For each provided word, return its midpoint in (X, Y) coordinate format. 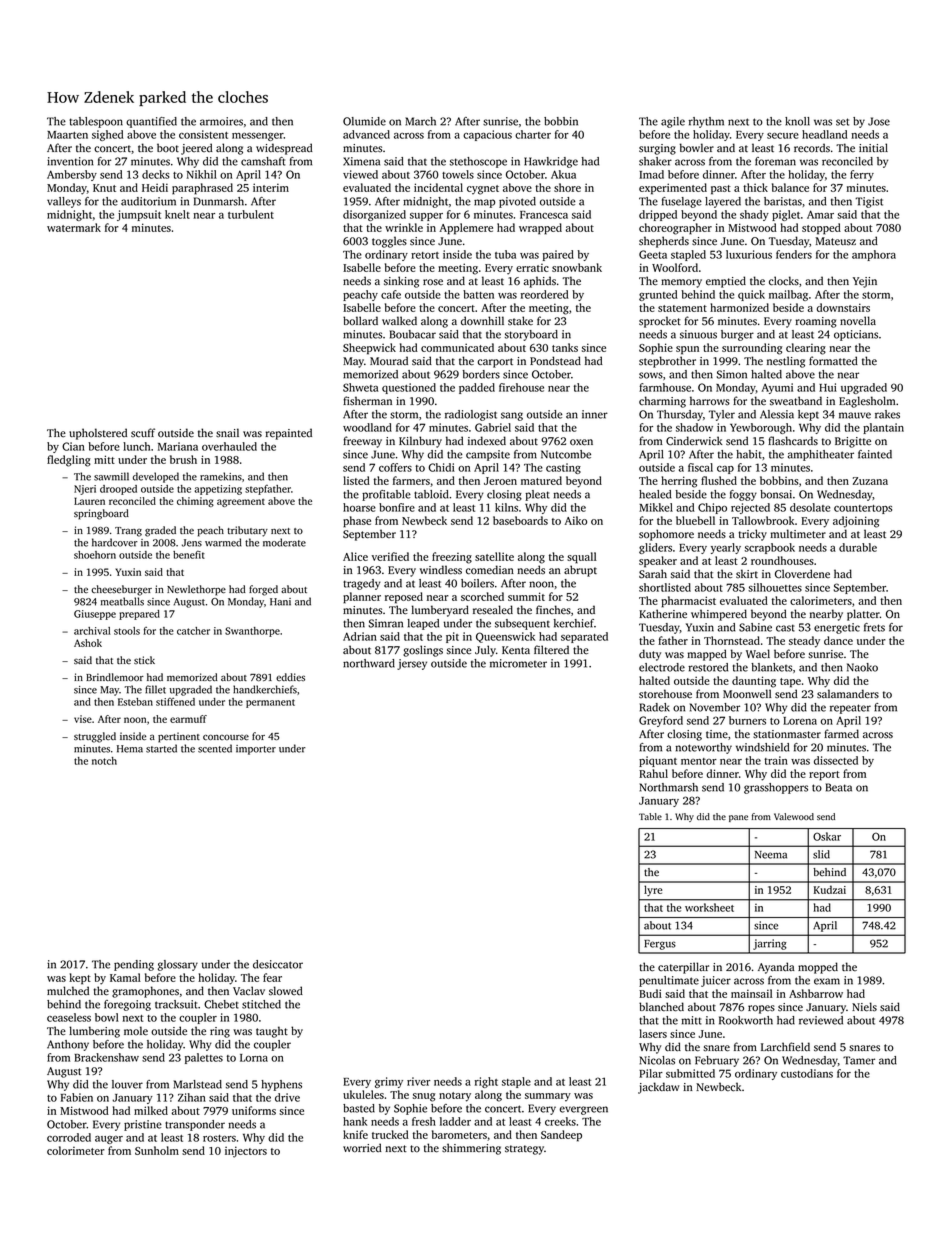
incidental (438, 187)
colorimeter (76, 1150)
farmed (841, 734)
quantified (151, 122)
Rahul (653, 773)
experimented (673, 189)
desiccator (278, 964)
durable (858, 547)
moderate (284, 542)
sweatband (796, 401)
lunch (136, 446)
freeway (362, 442)
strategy (524, 1150)
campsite (488, 455)
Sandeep (561, 1136)
